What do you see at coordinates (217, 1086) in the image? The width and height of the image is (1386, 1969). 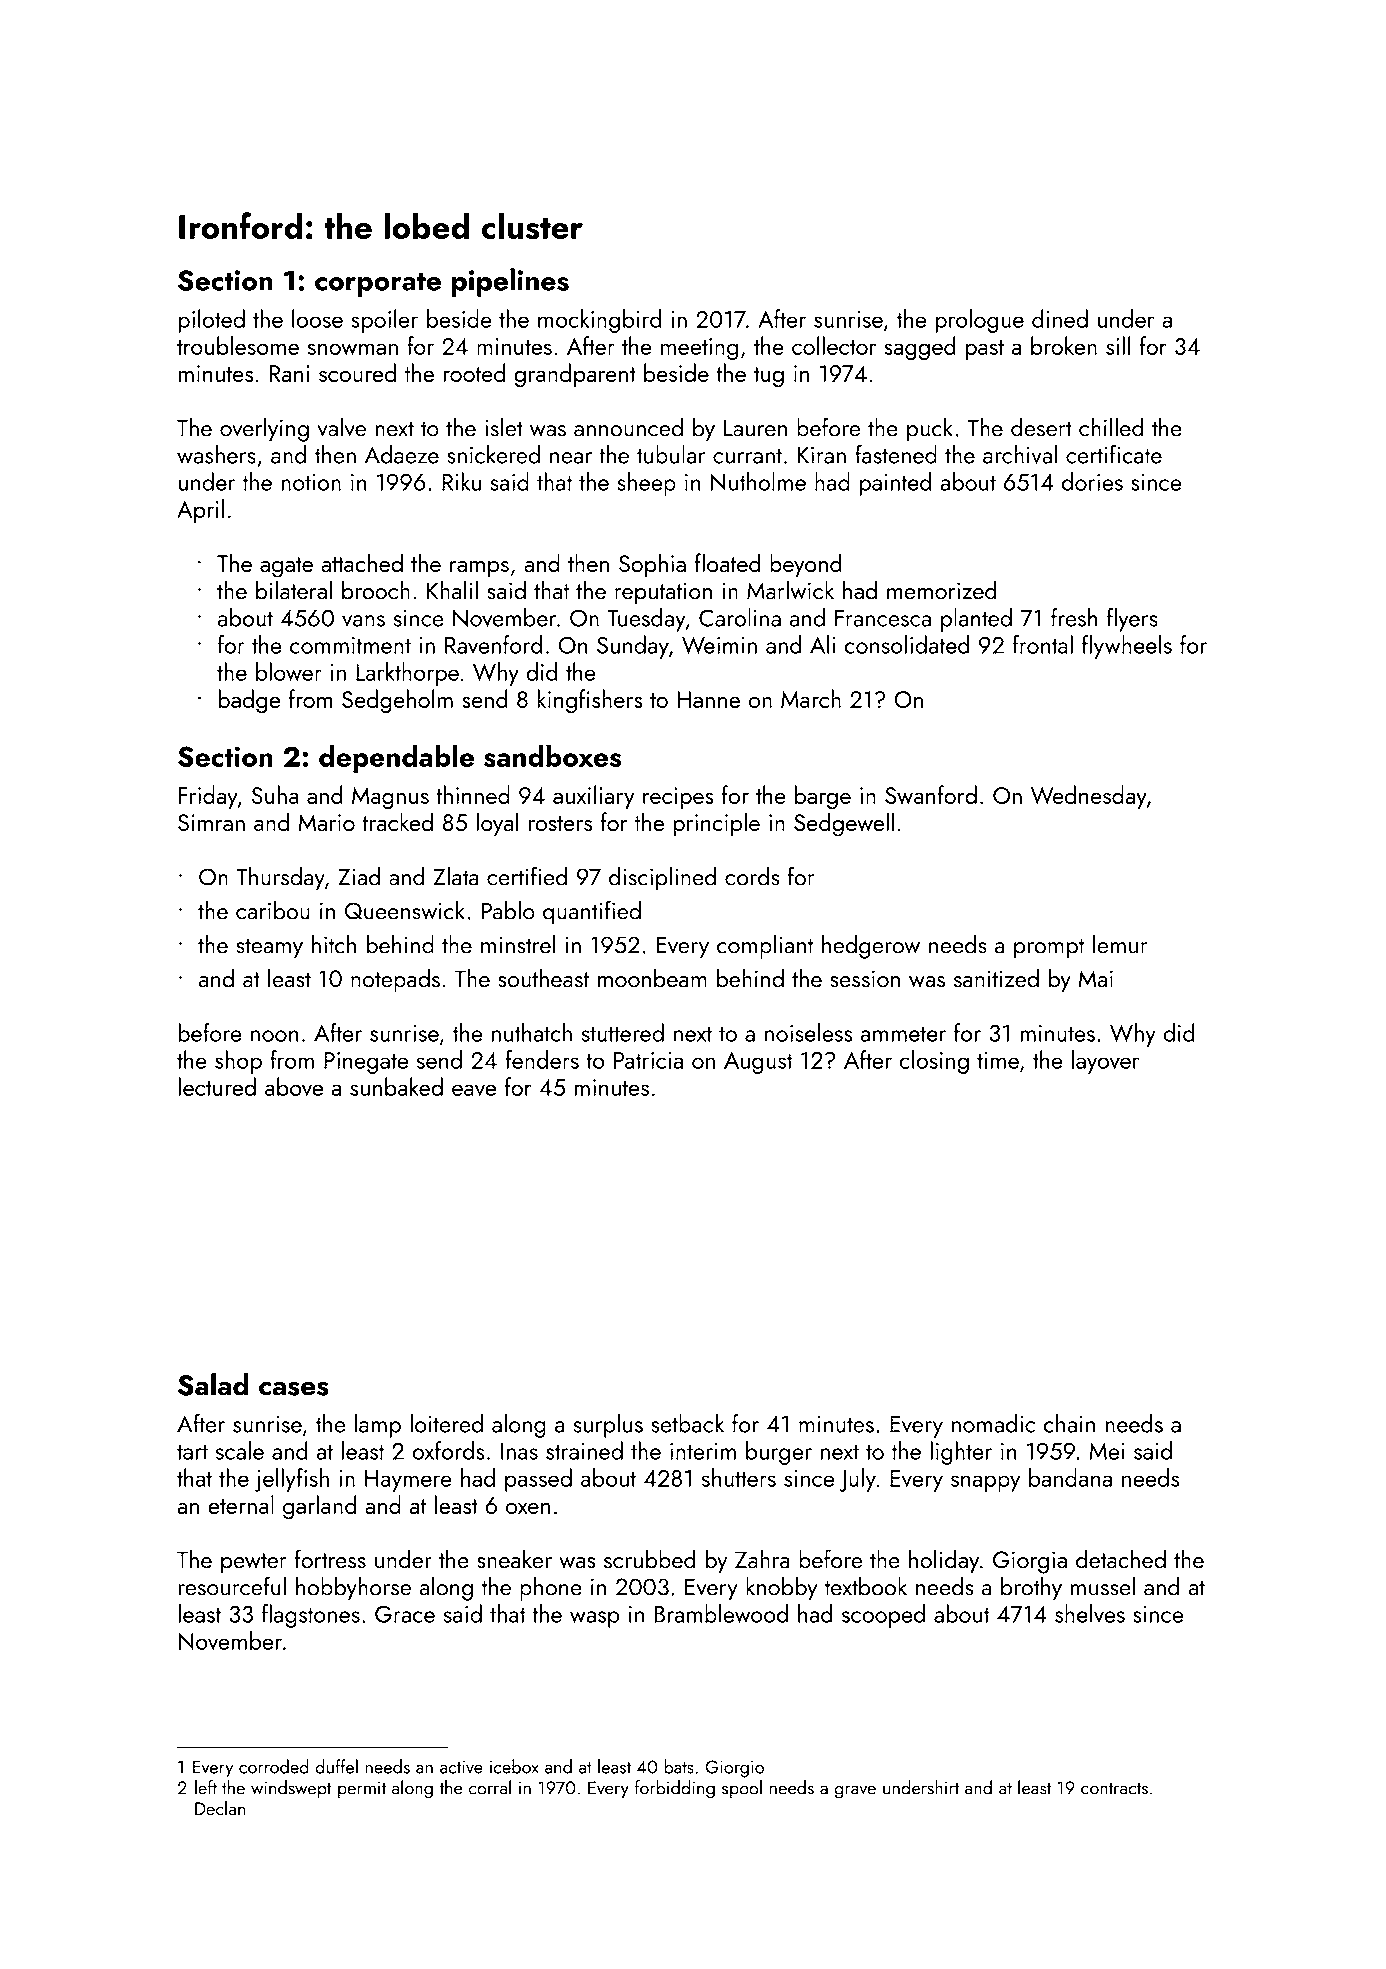 I see `lectured` at bounding box center [217, 1086].
